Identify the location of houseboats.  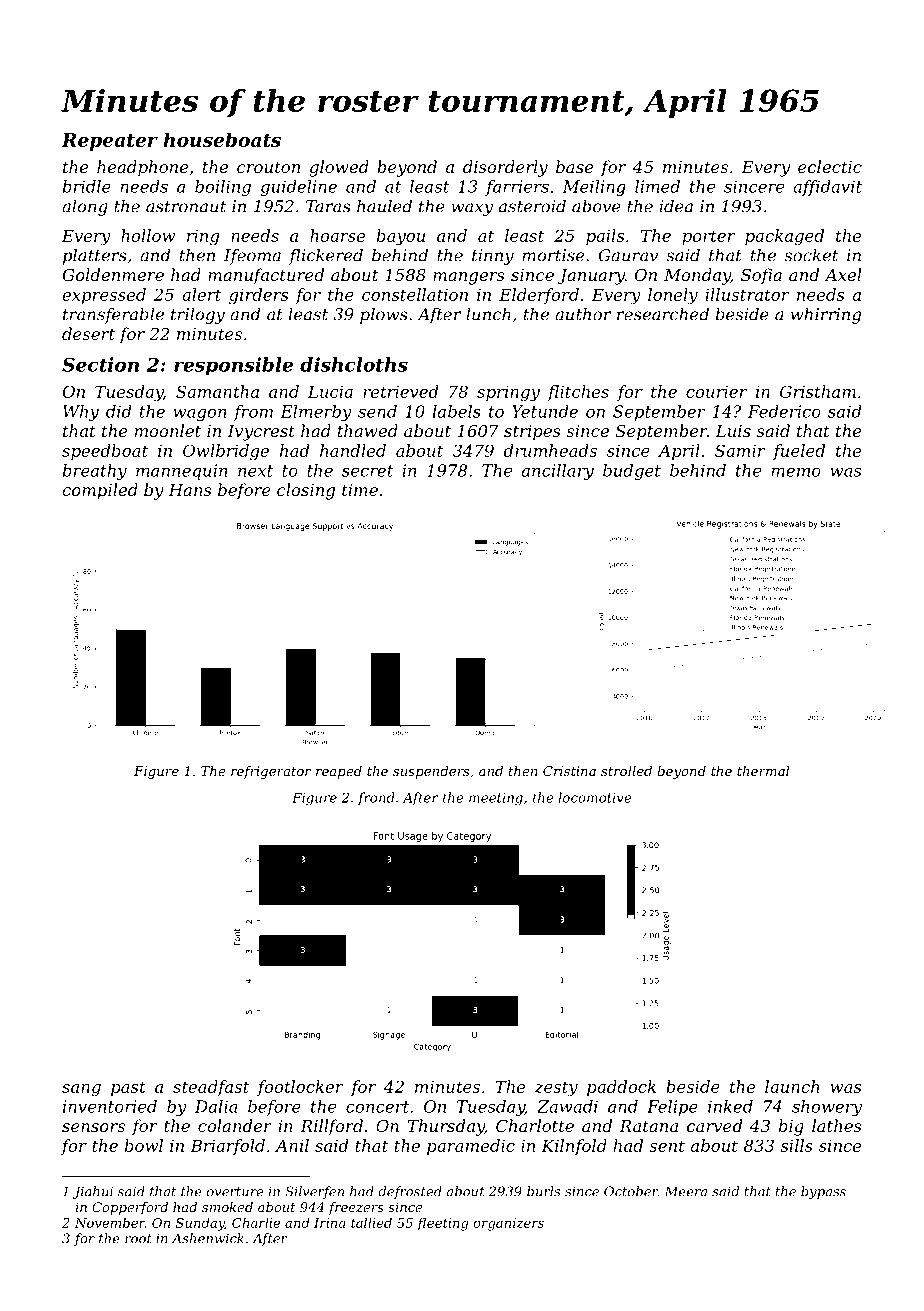
(222, 139).
